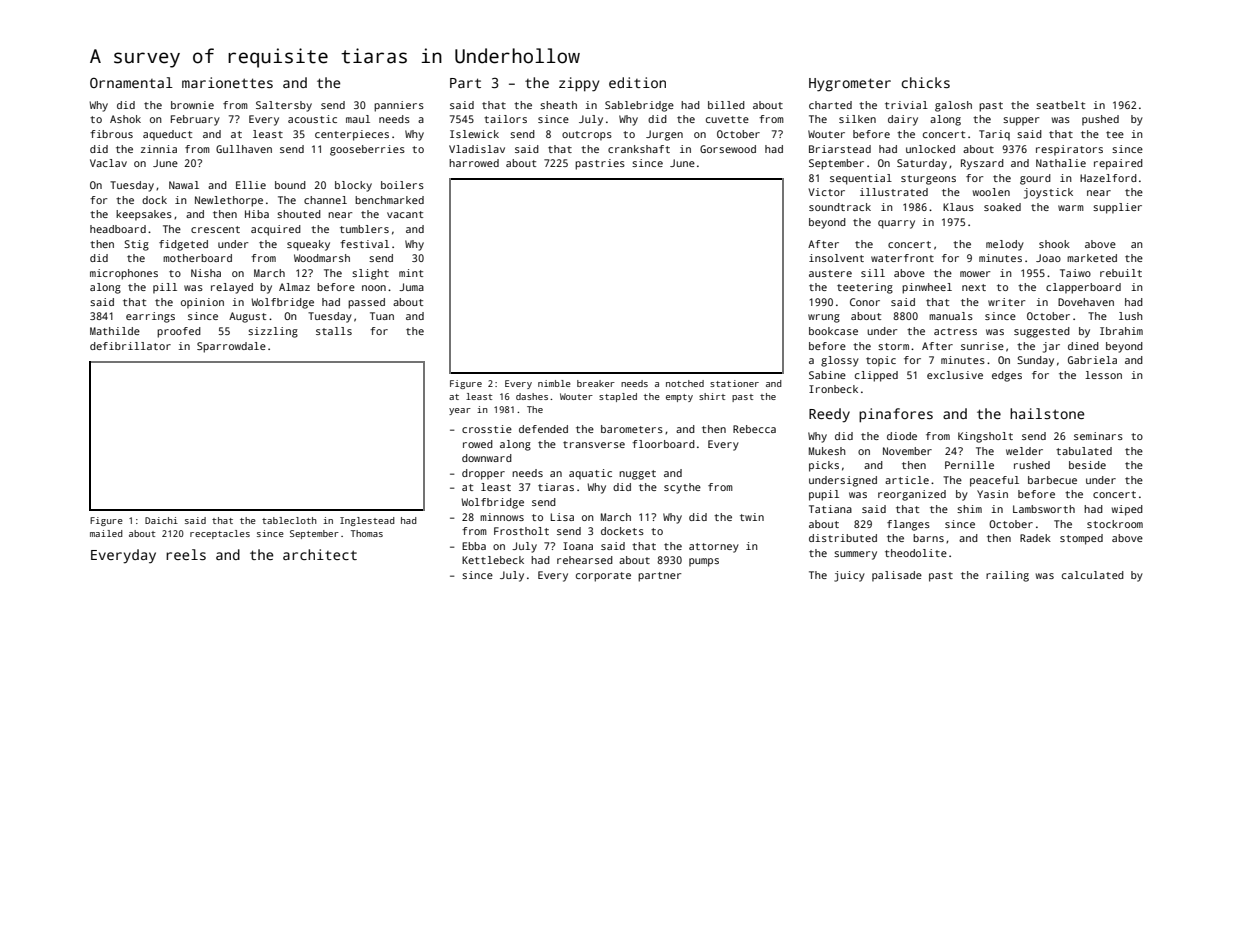 Image resolution: width=1233 pixels, height=952 pixels. What do you see at coordinates (161, 520) in the screenshot?
I see `Daichi` at bounding box center [161, 520].
